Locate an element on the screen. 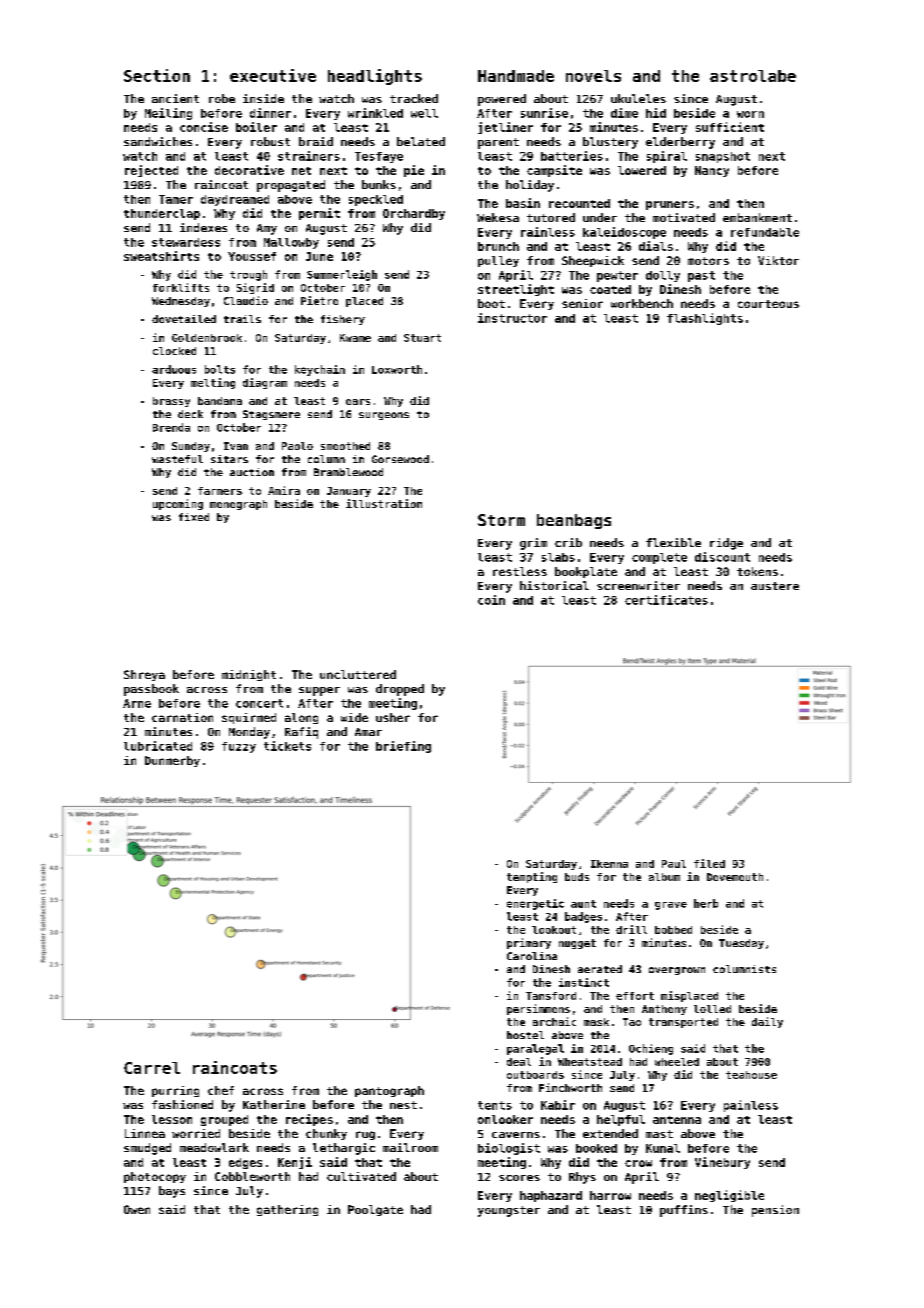 The height and width of the screenshot is (1308, 924). daily is located at coordinates (767, 1022).
